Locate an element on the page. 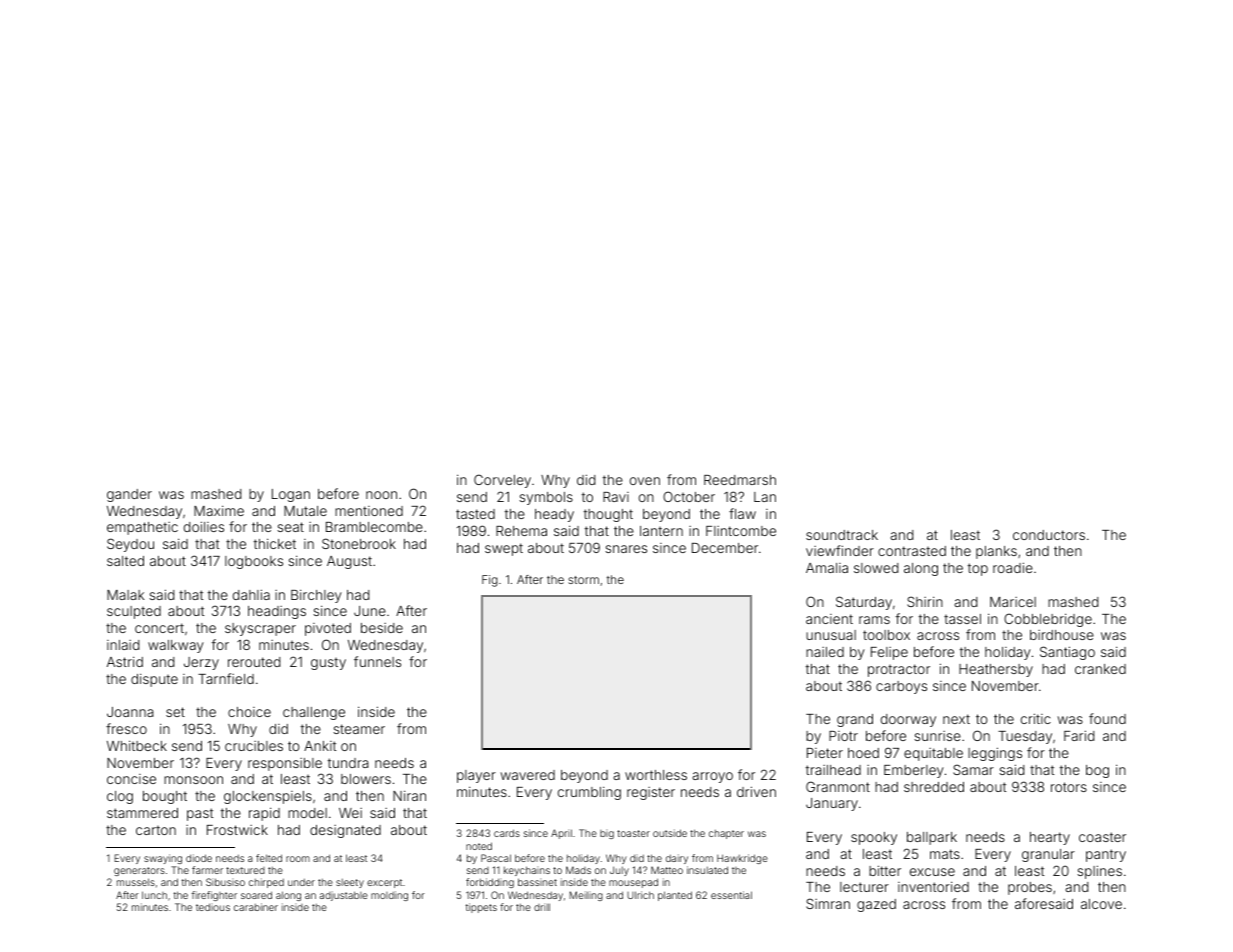 The width and height of the image is (1233, 952). nailed is located at coordinates (825, 652).
